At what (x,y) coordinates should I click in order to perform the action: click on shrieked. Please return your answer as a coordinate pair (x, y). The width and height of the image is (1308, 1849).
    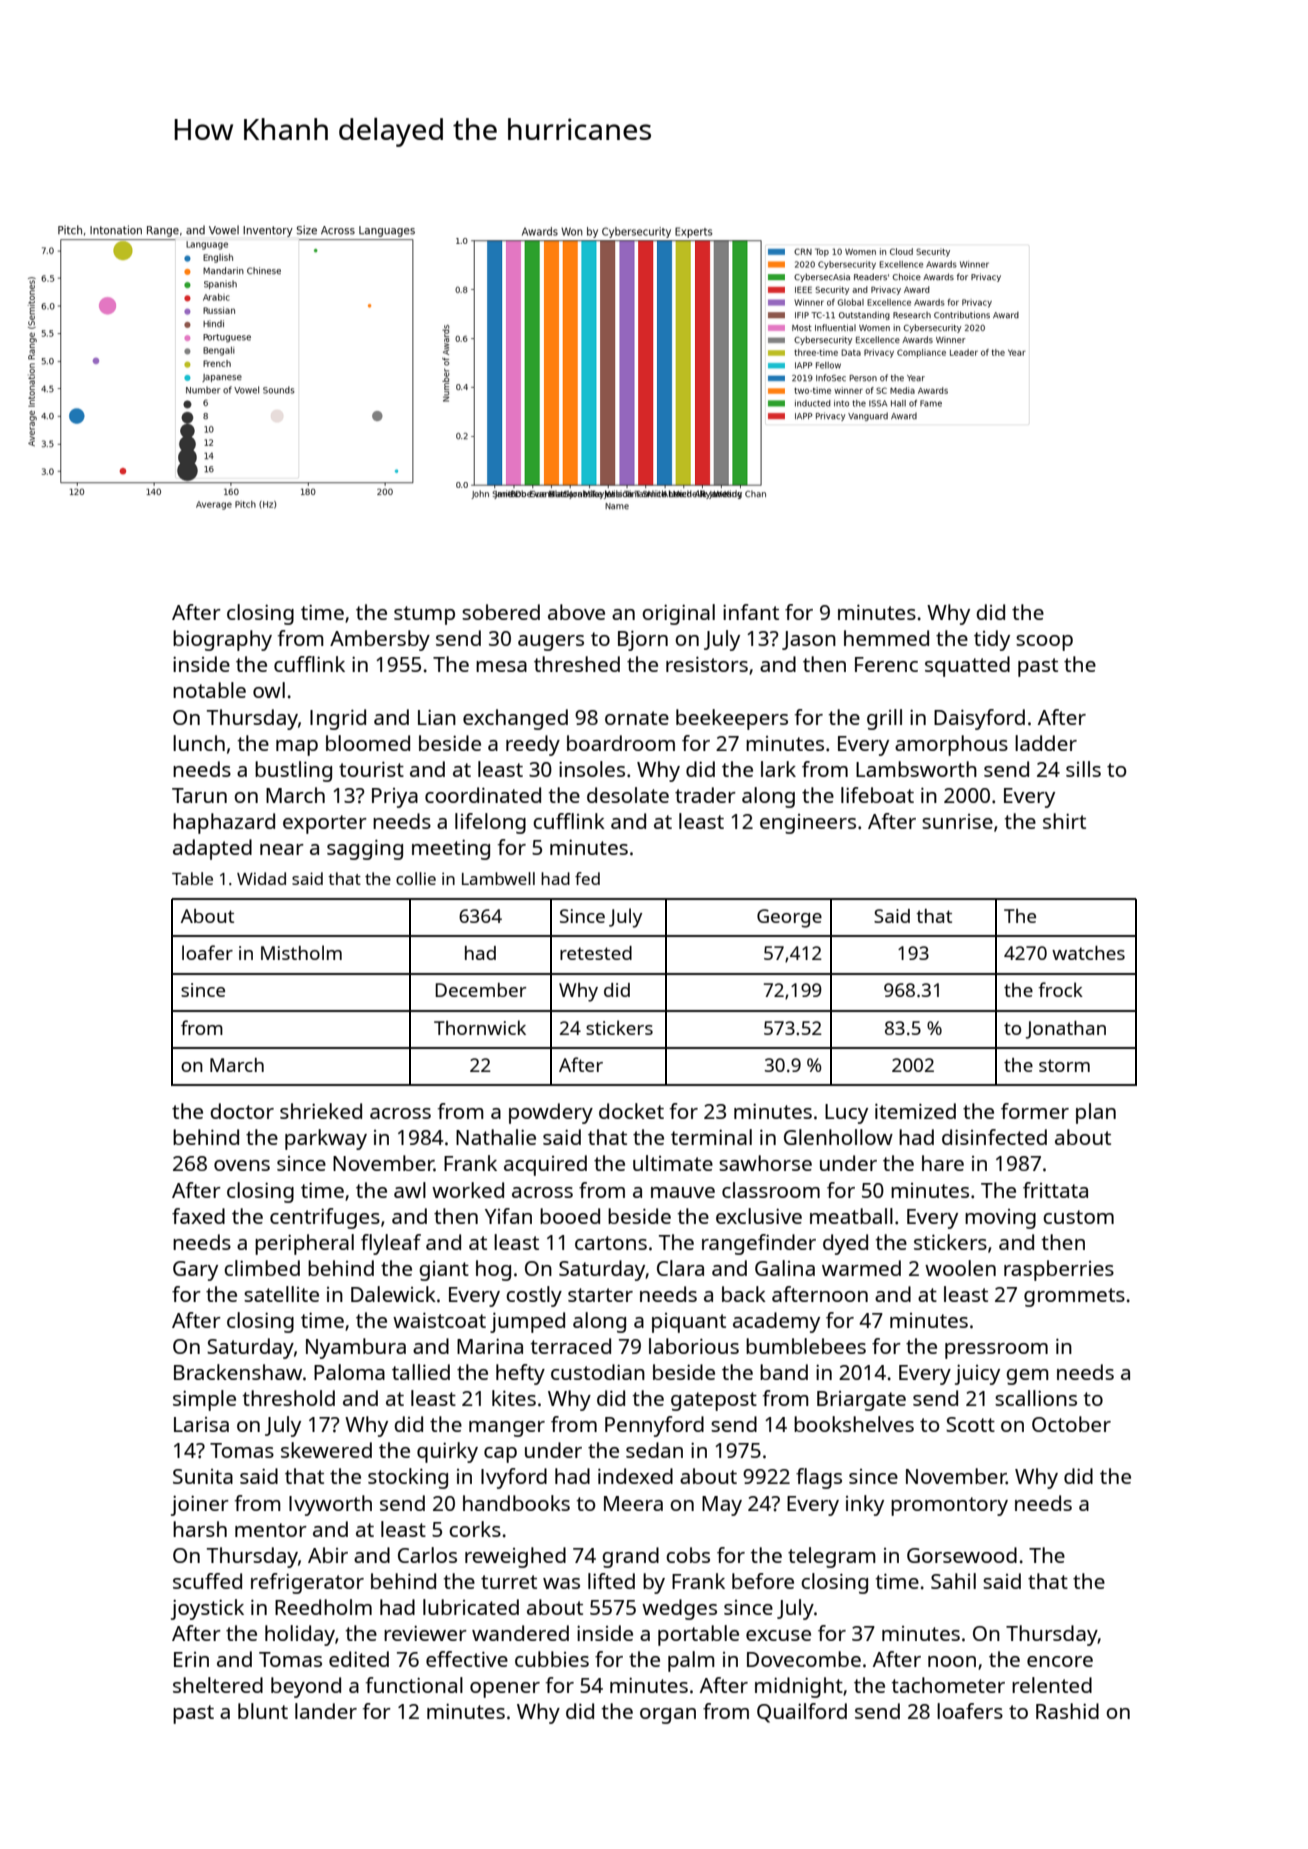
    Looking at the image, I should click on (321, 1111).
